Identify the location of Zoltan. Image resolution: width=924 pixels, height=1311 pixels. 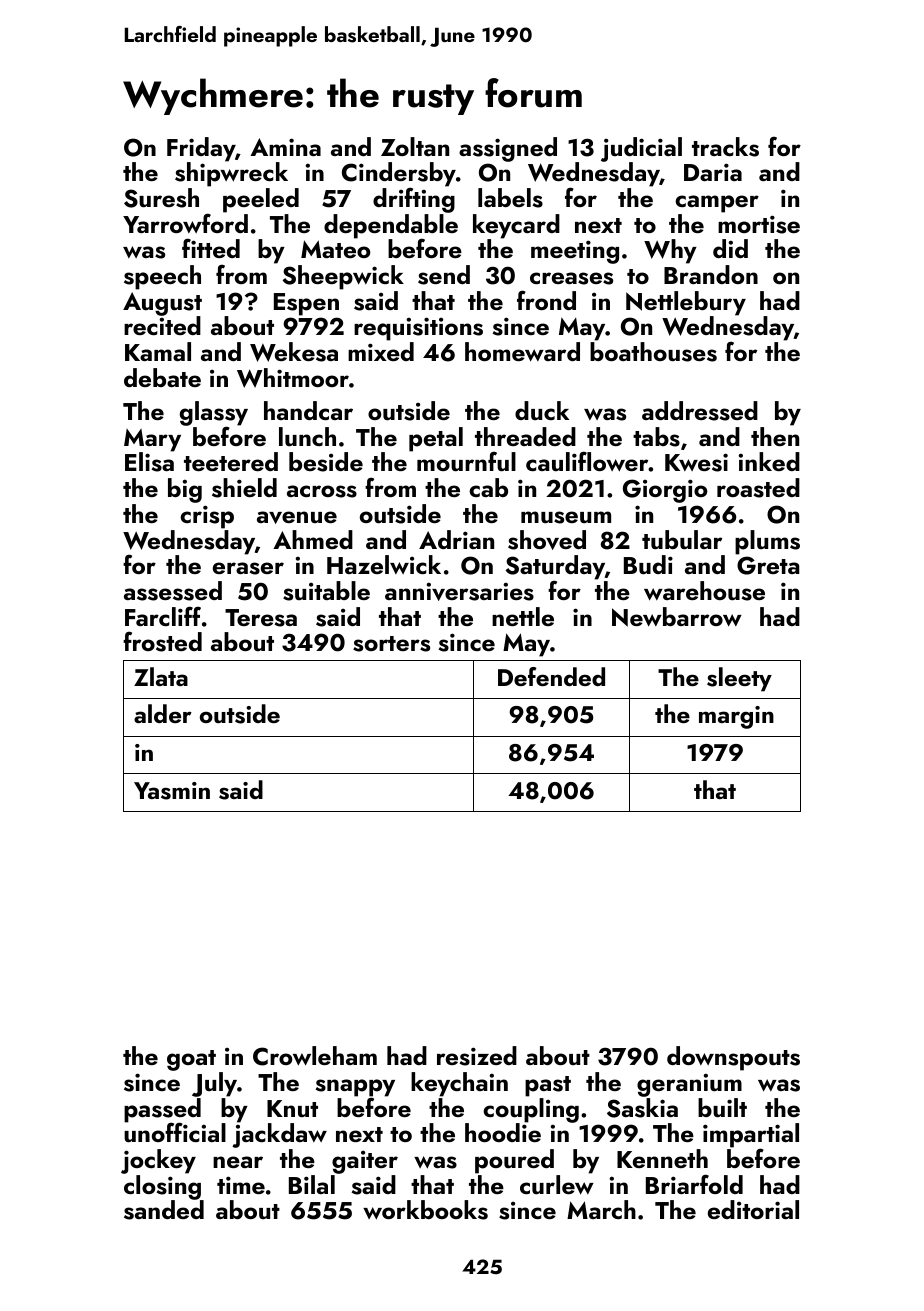
(415, 146).
